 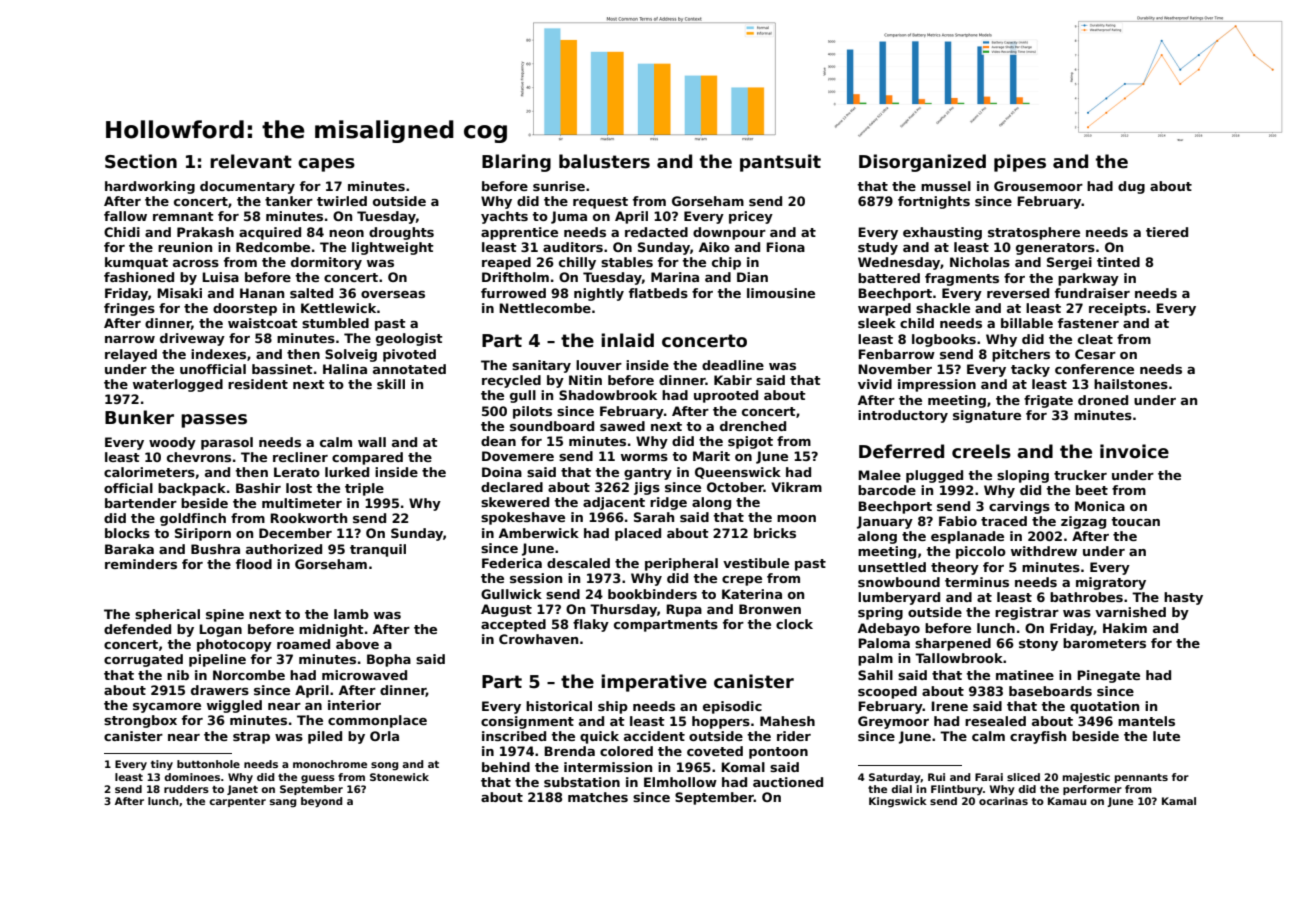 I want to click on zigzag, so click(x=1083, y=522).
